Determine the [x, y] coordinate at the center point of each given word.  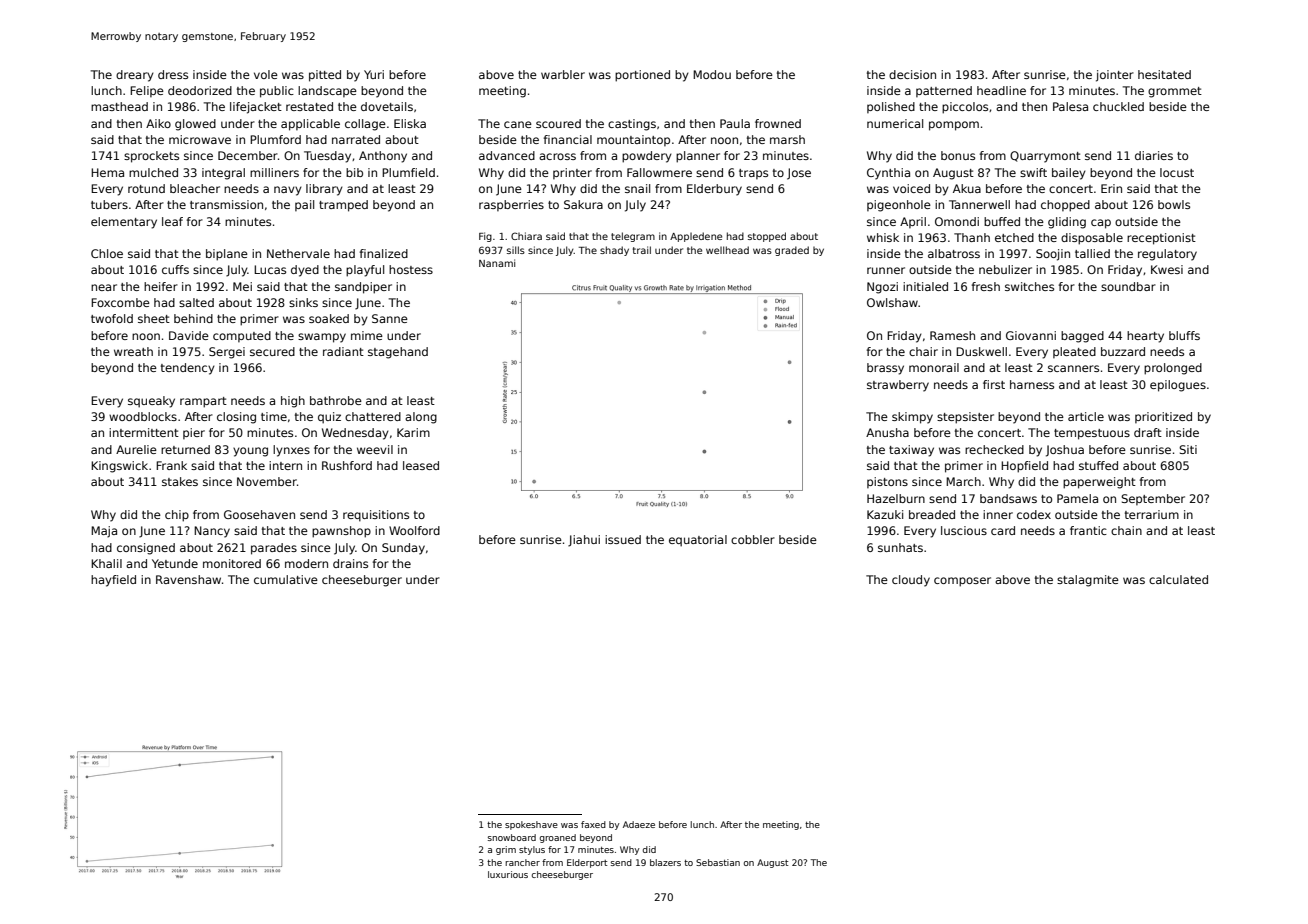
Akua [967, 188]
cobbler [753, 539]
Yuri [374, 74]
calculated [1178, 579]
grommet [1175, 92]
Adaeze [639, 824]
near [104, 287]
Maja [104, 532]
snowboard [512, 837]
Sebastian [718, 862]
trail [642, 250]
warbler [563, 74]
